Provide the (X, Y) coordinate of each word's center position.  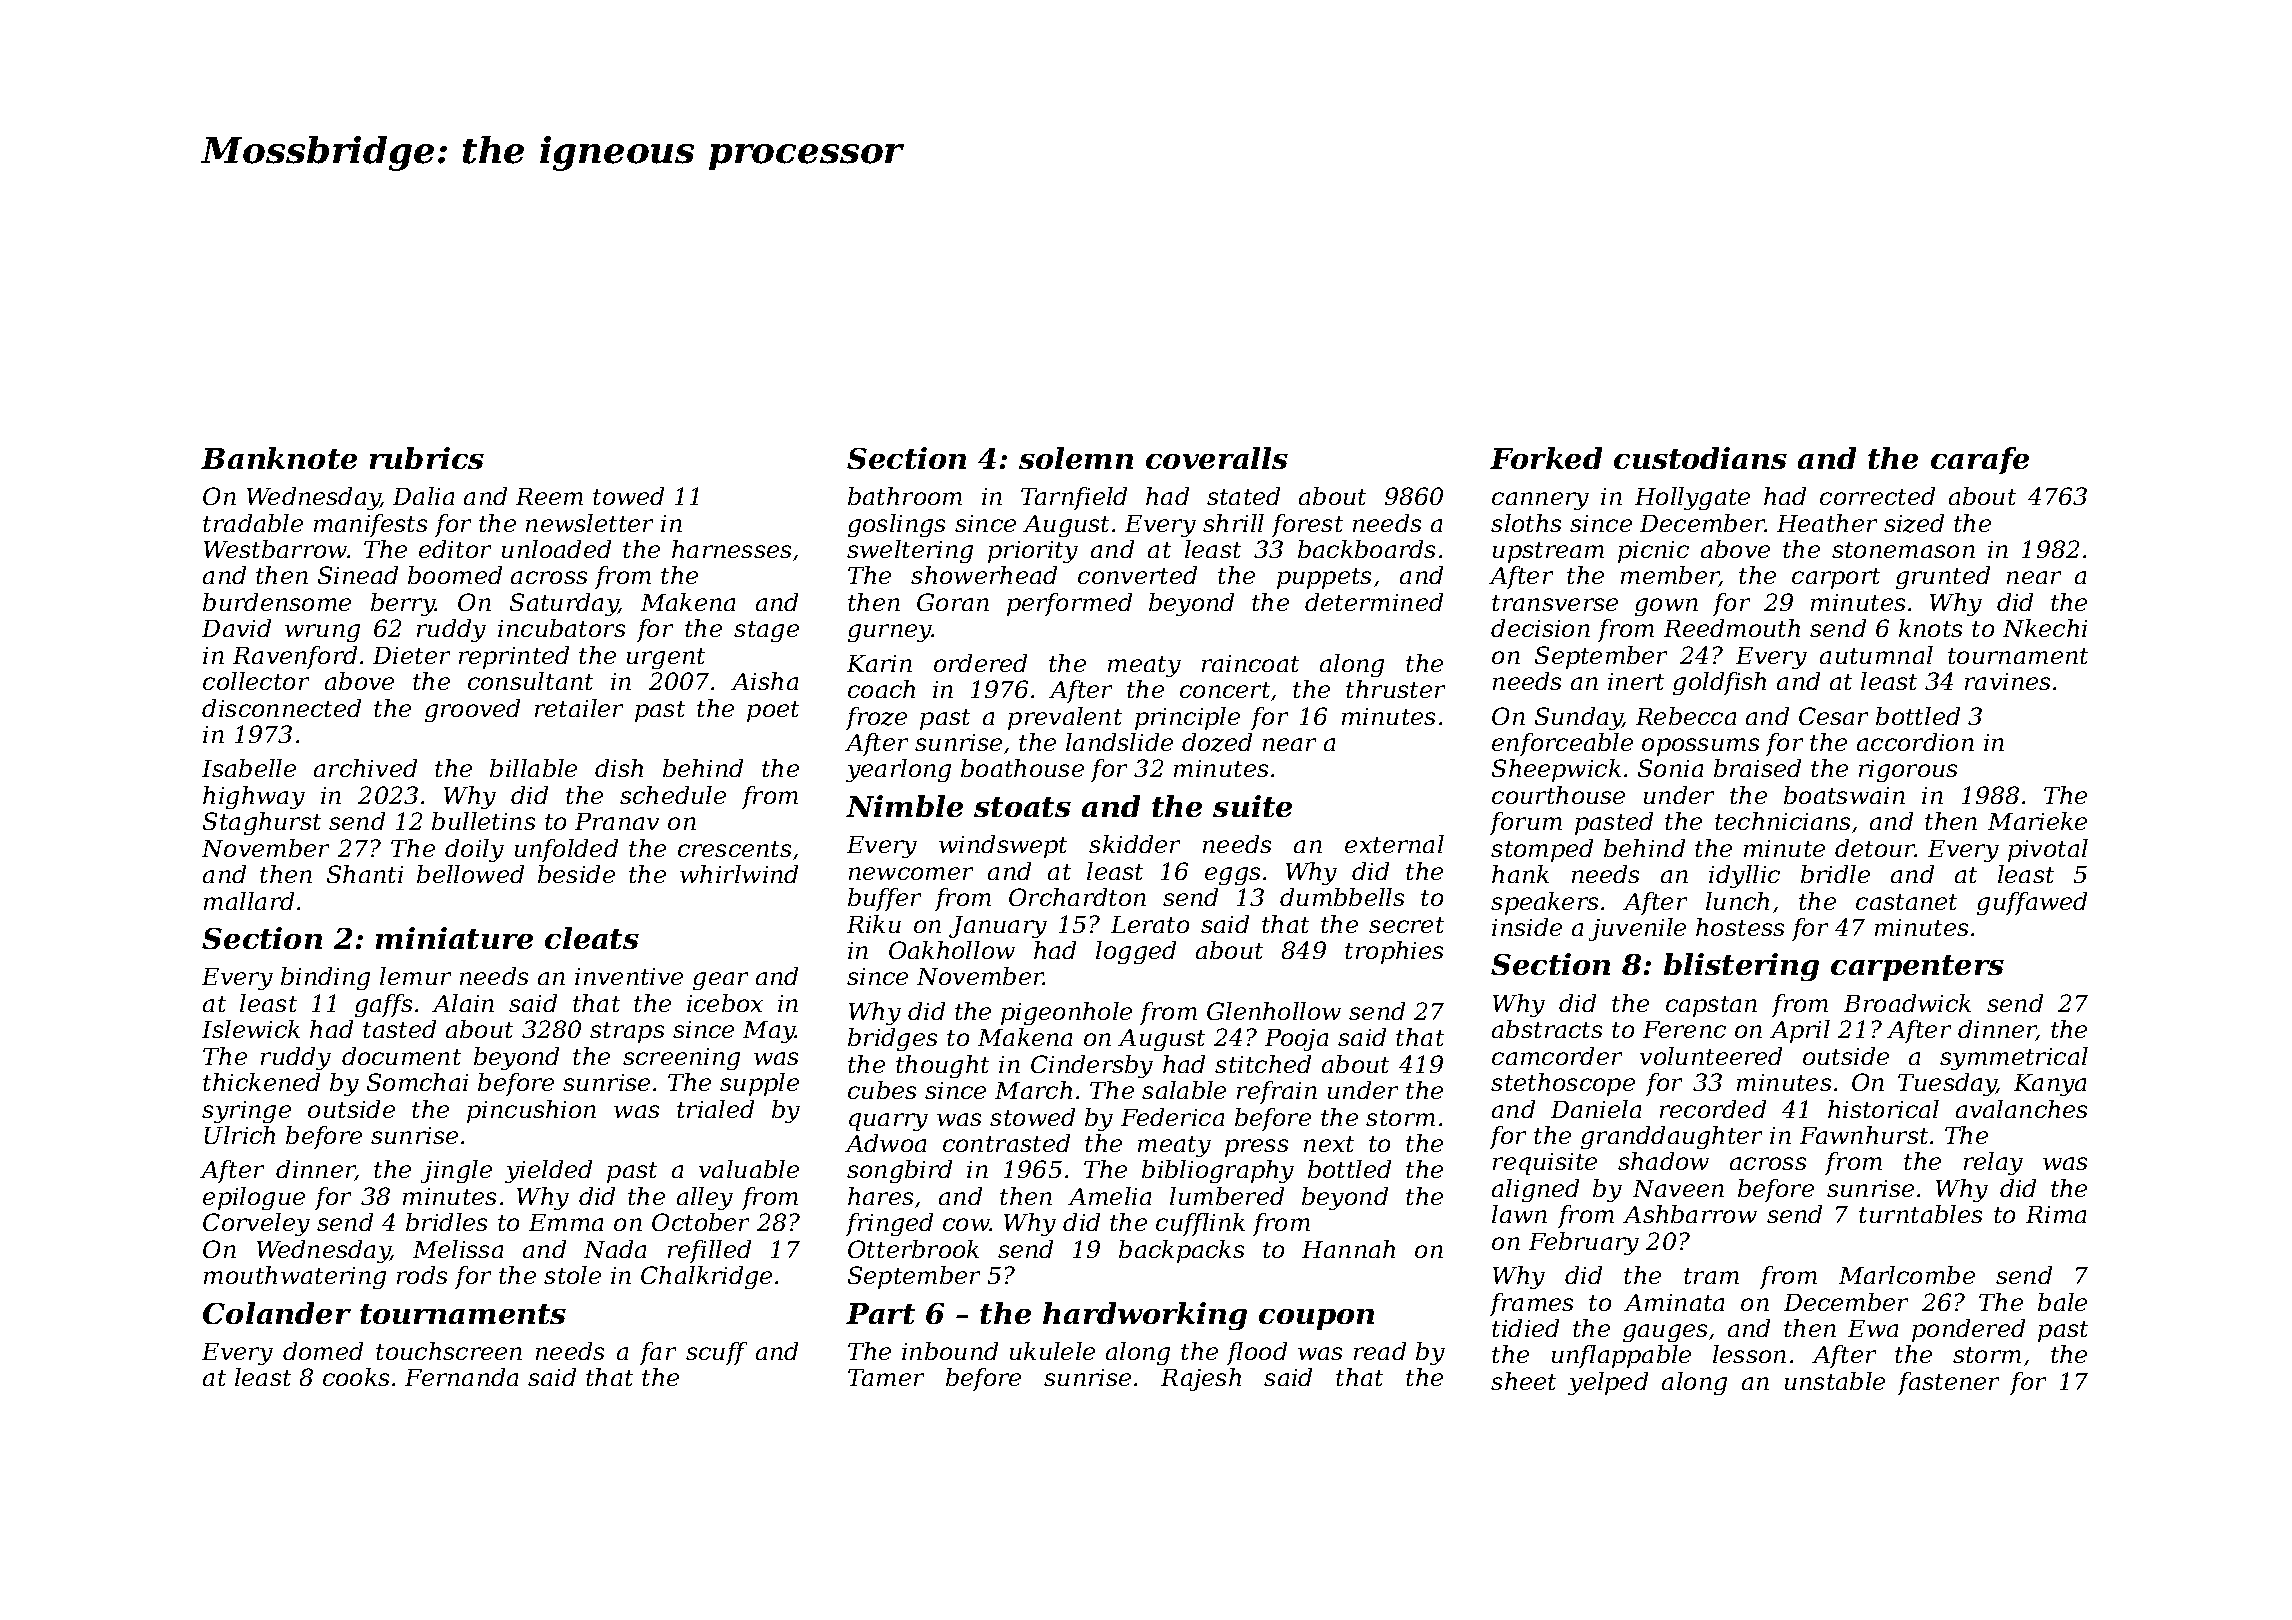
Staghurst (262, 823)
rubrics (427, 458)
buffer (884, 899)
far (658, 1353)
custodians (1700, 458)
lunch (1737, 901)
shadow (1663, 1161)
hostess (1740, 927)
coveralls (1217, 458)
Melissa (458, 1249)
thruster (1395, 689)
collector (256, 681)
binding (325, 978)
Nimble (904, 806)
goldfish (1719, 683)
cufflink (1200, 1224)
